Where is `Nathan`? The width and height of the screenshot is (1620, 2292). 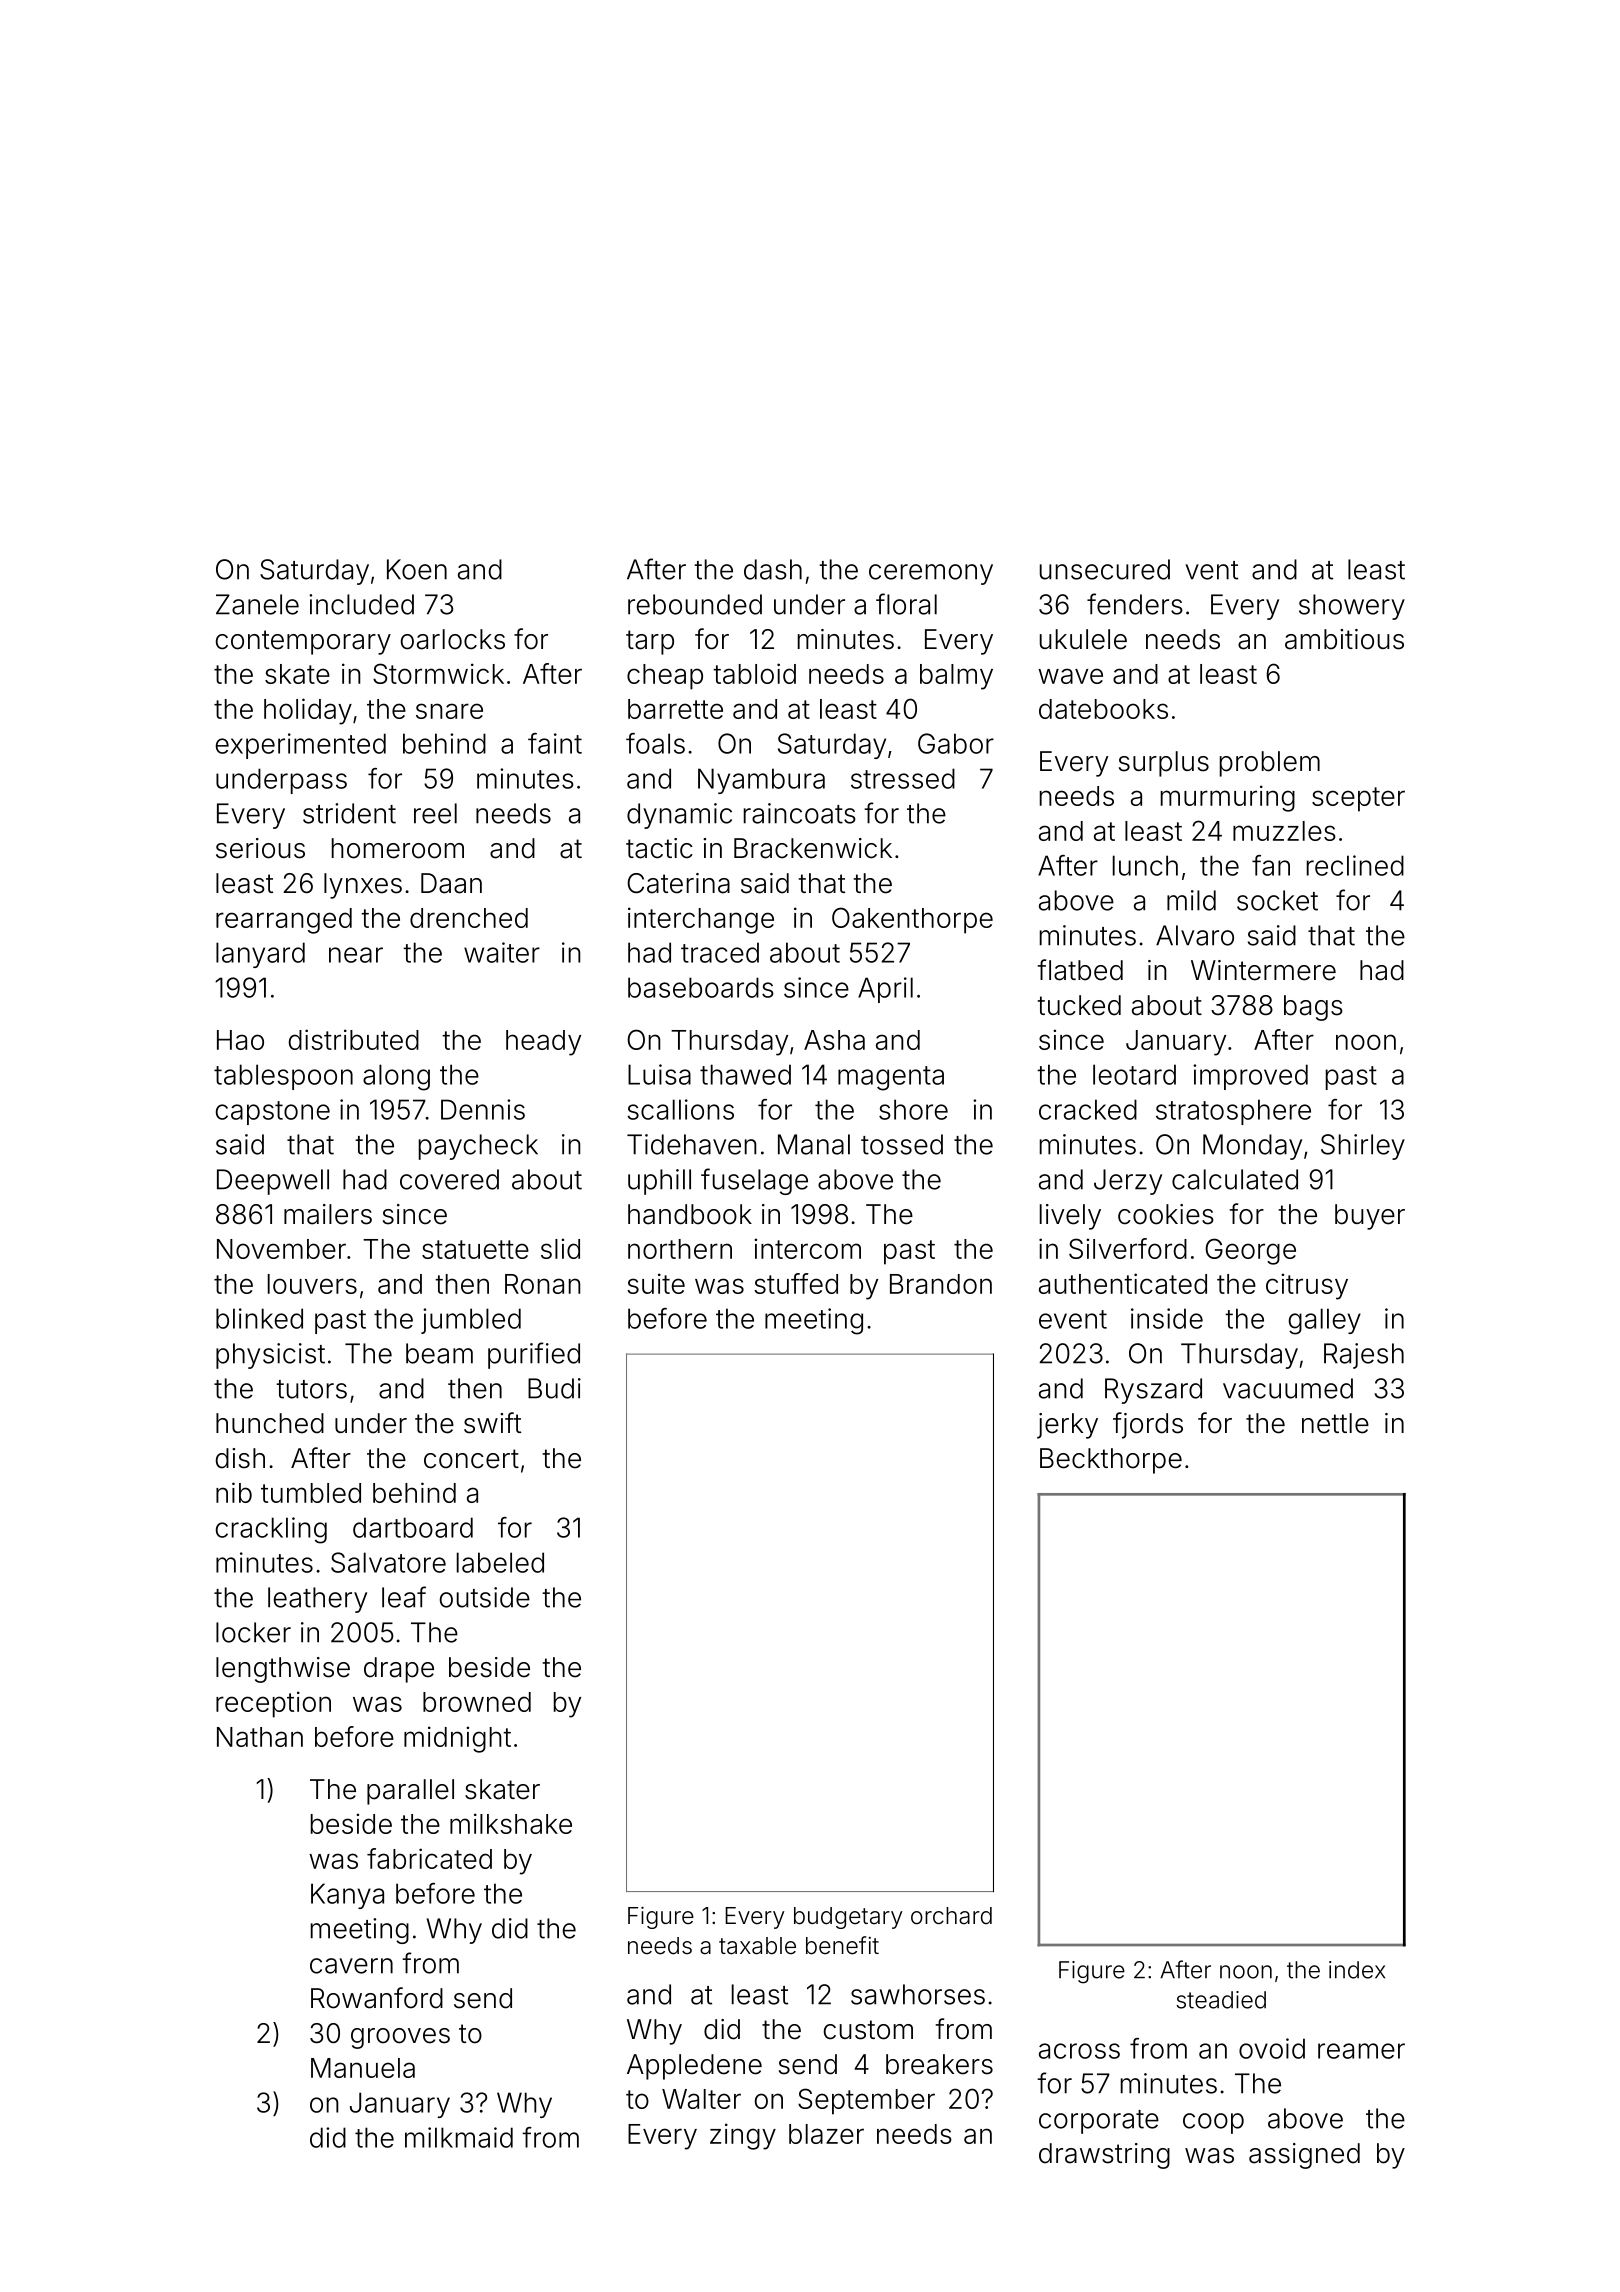
Nathan is located at coordinates (260, 1737).
